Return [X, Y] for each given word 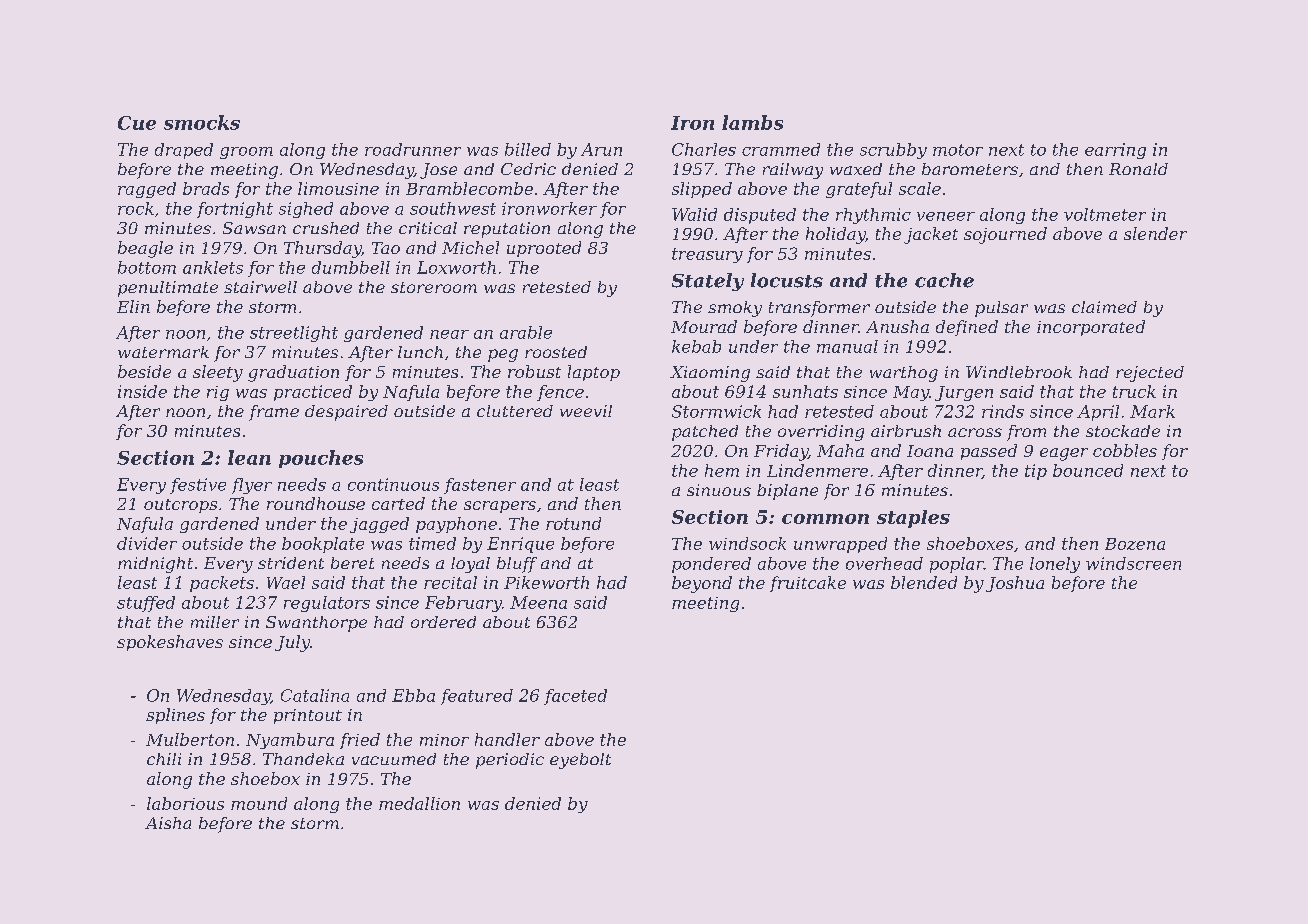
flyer [252, 486]
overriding [821, 433]
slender [1155, 233]
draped [184, 151]
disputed [760, 216]
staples [913, 519]
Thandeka [303, 759]
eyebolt [580, 761]
